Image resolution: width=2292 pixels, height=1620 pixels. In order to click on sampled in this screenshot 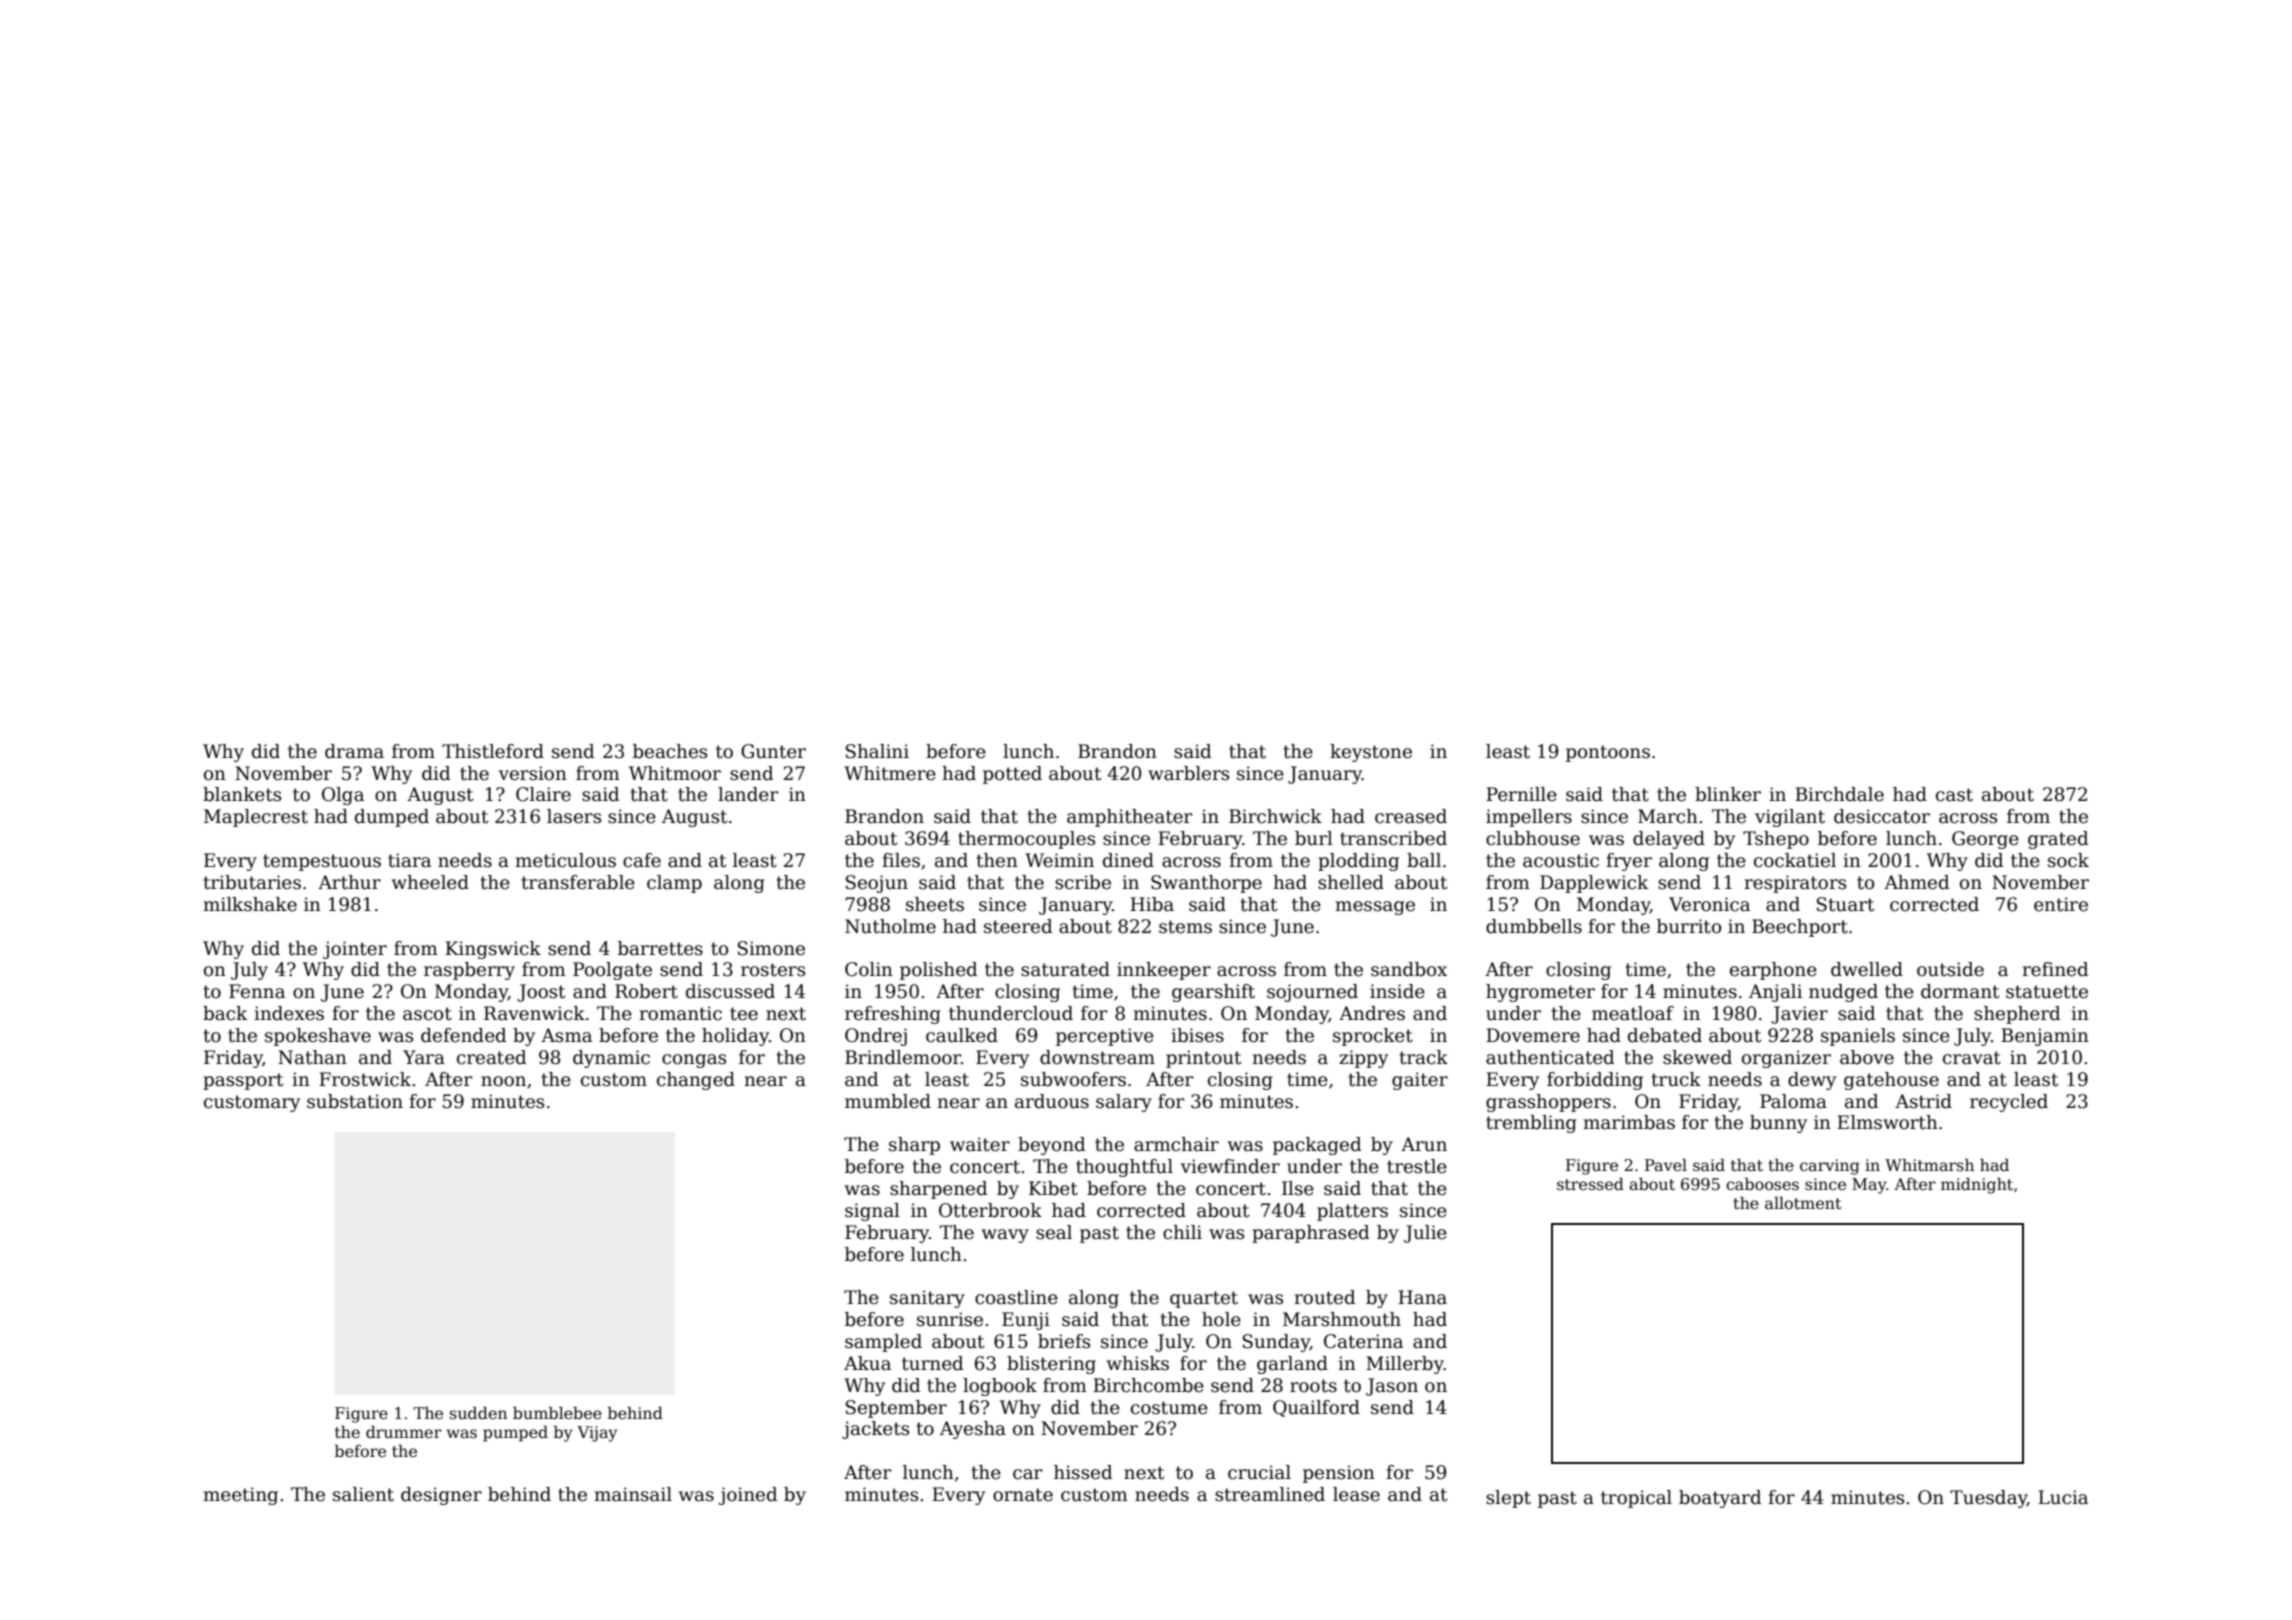, I will do `click(883, 1343)`.
